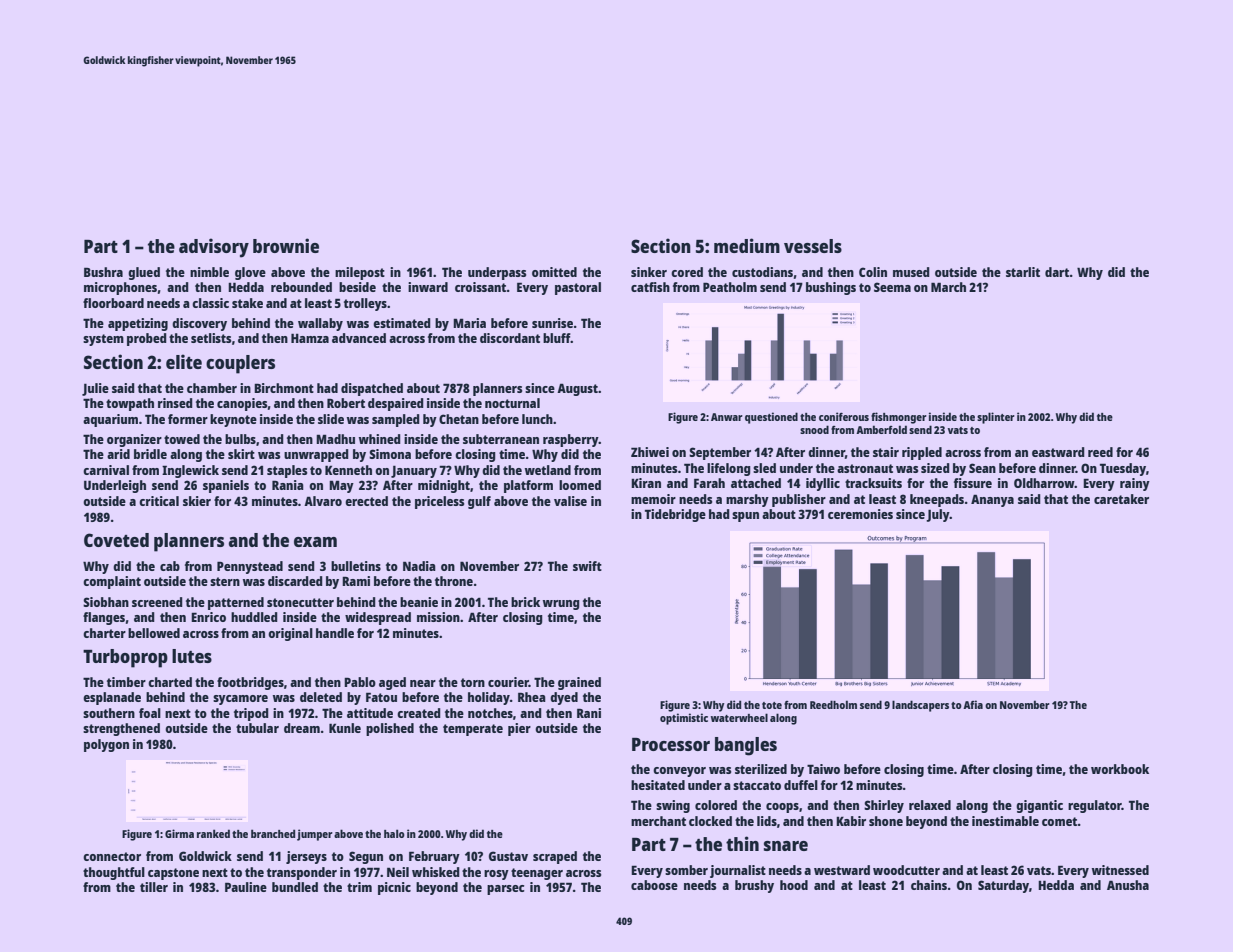  I want to click on transponder, so click(302, 873).
